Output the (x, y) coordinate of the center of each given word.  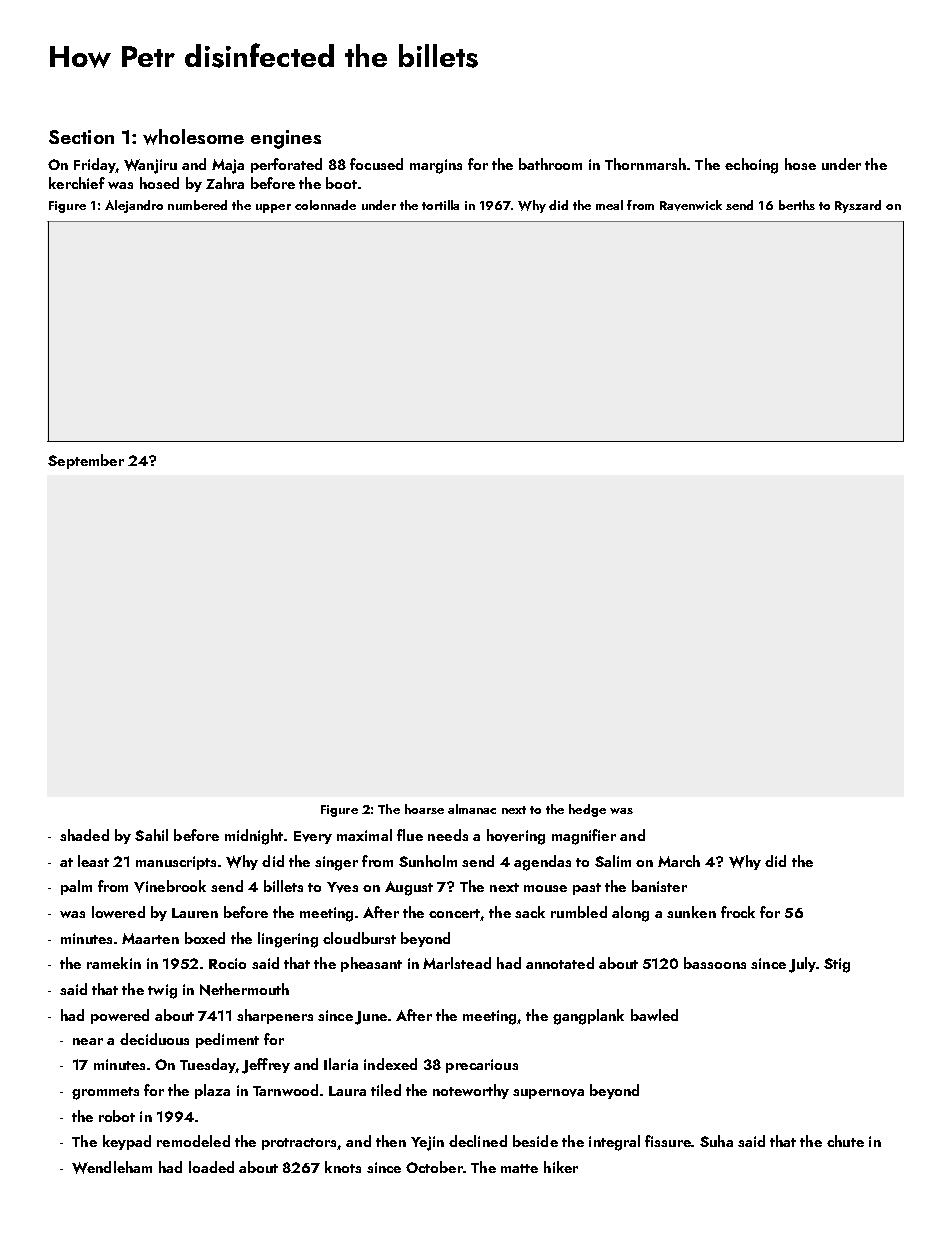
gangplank (588, 1017)
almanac (472, 809)
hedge (587, 810)
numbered (197, 205)
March (679, 861)
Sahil (151, 835)
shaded (84, 835)
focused (376, 164)
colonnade (325, 205)
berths (797, 205)
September (86, 461)
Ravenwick (691, 205)
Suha (716, 1141)
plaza (212, 1091)
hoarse (424, 809)
